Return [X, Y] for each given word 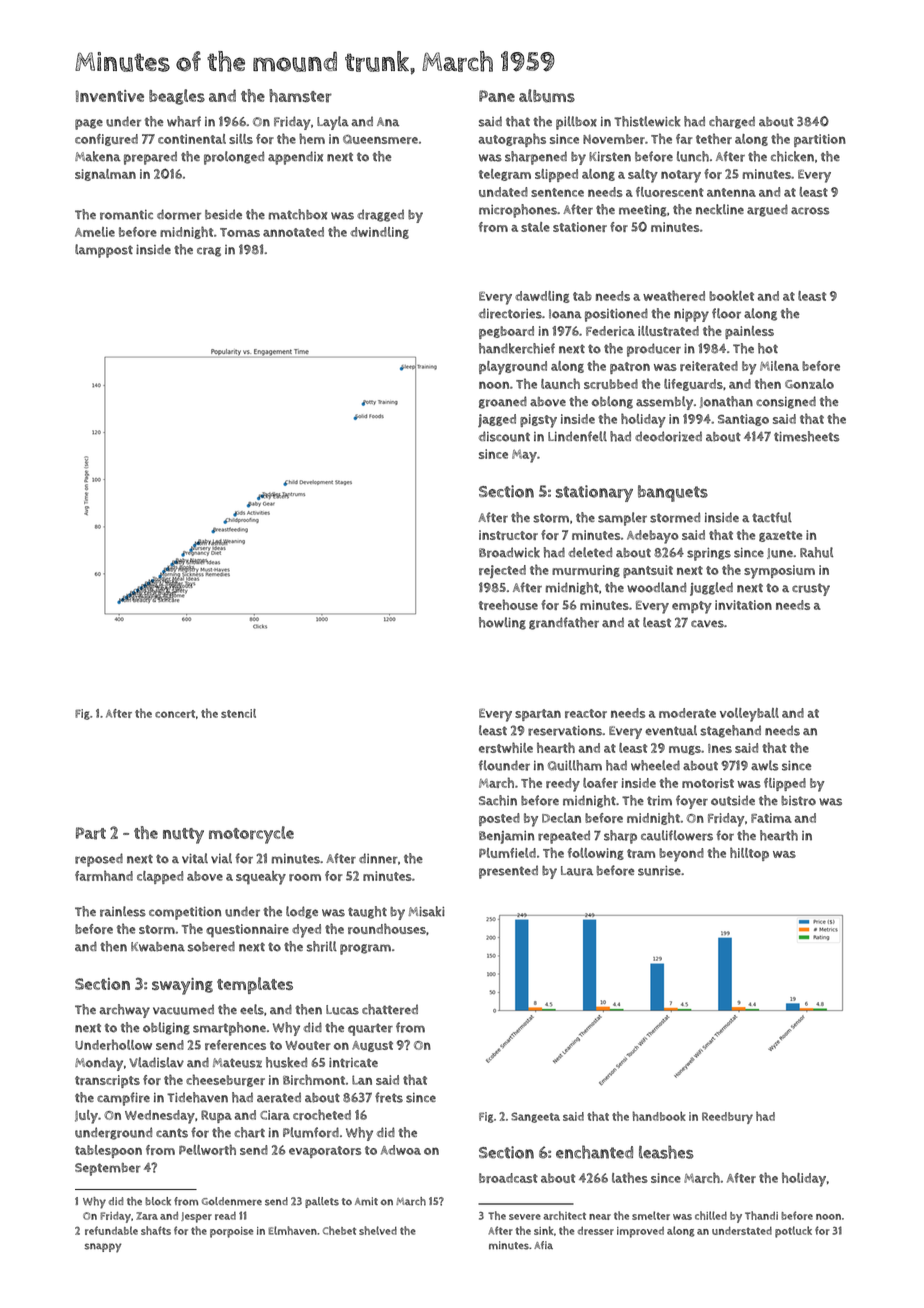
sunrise [659, 871]
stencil [238, 713]
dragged [380, 215]
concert [175, 714]
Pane [497, 96]
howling [502, 623]
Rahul [816, 552]
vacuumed [183, 1009]
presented [508, 872]
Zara [147, 1216]
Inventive [110, 96]
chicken [792, 156]
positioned [616, 315]
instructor [508, 535]
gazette [780, 536]
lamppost [104, 251]
